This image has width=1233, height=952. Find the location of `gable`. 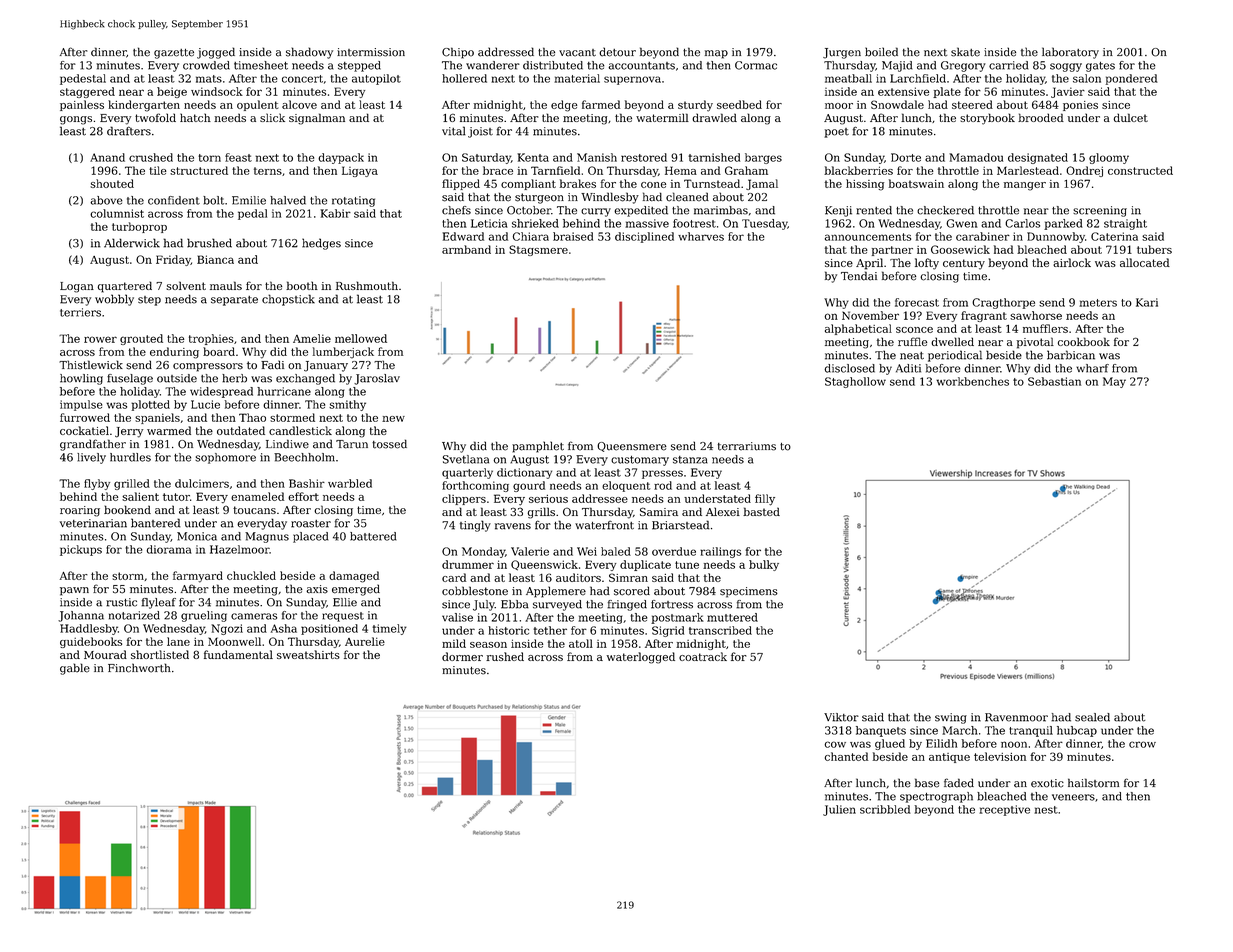

gable is located at coordinates (75, 669).
